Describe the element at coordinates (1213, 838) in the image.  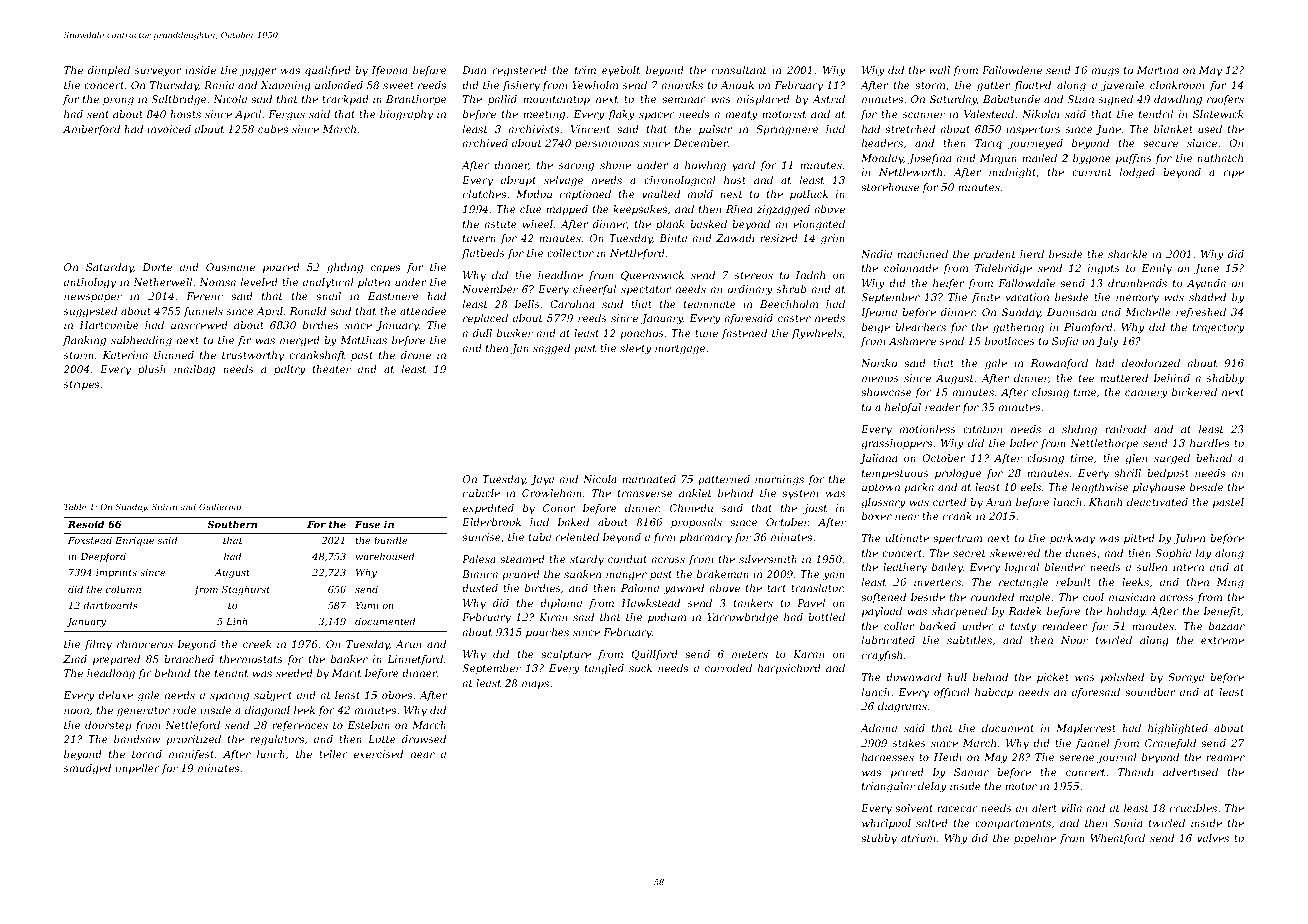
I see `valves` at that location.
